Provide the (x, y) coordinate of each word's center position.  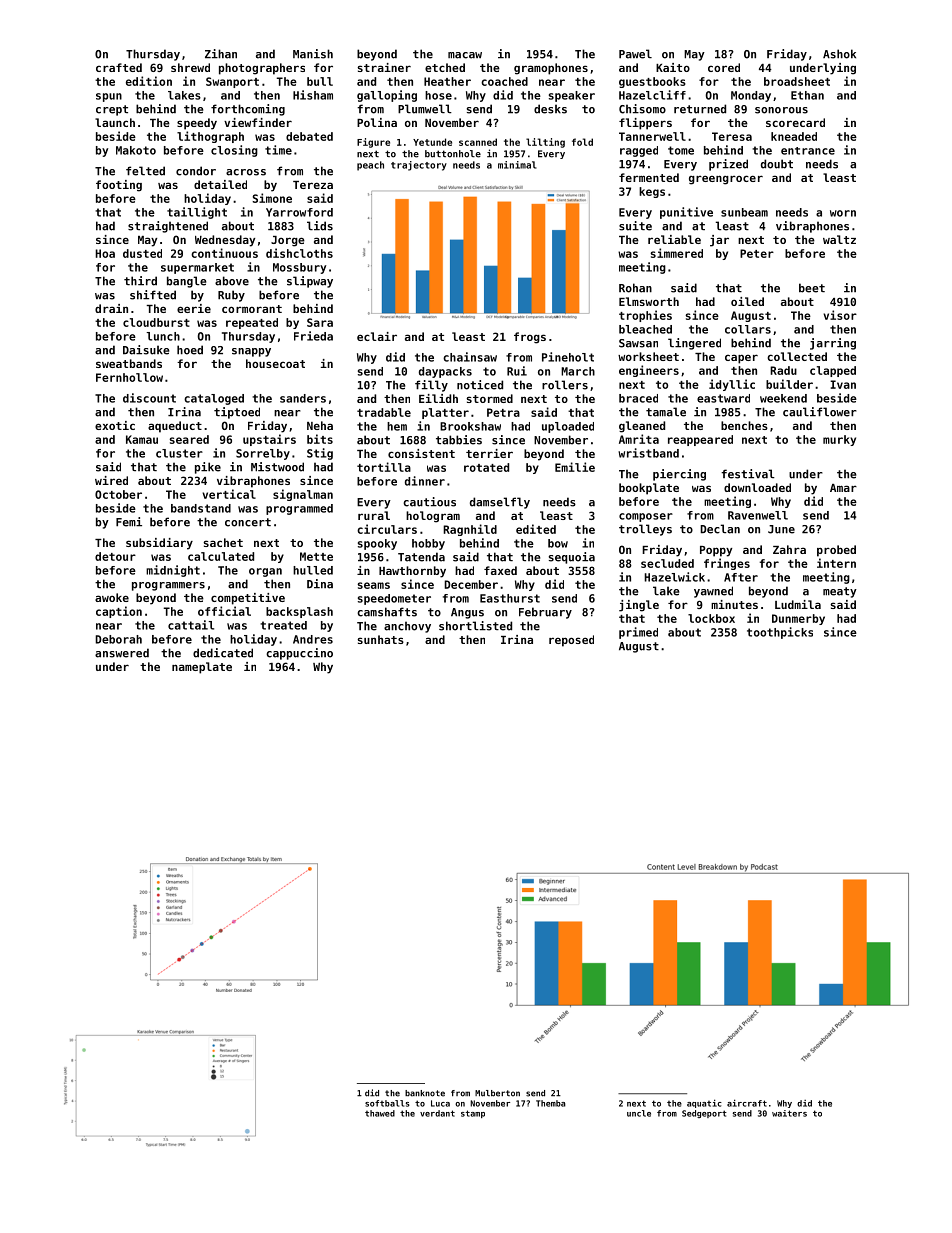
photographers (262, 69)
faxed (500, 570)
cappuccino (299, 654)
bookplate (649, 489)
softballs (387, 1103)
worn (843, 213)
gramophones (551, 69)
